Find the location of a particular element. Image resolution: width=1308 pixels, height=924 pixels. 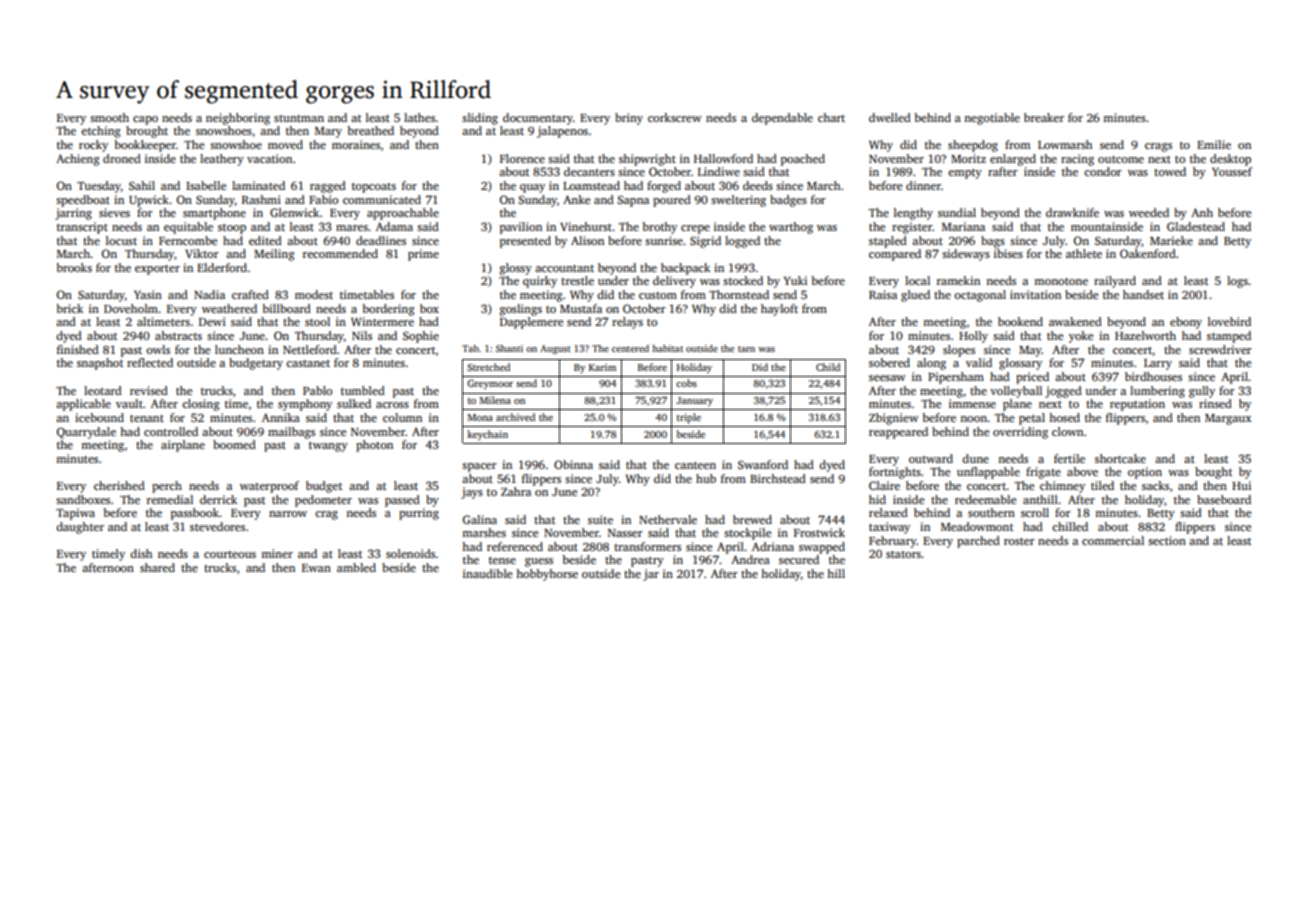

Anh is located at coordinates (1202, 212).
